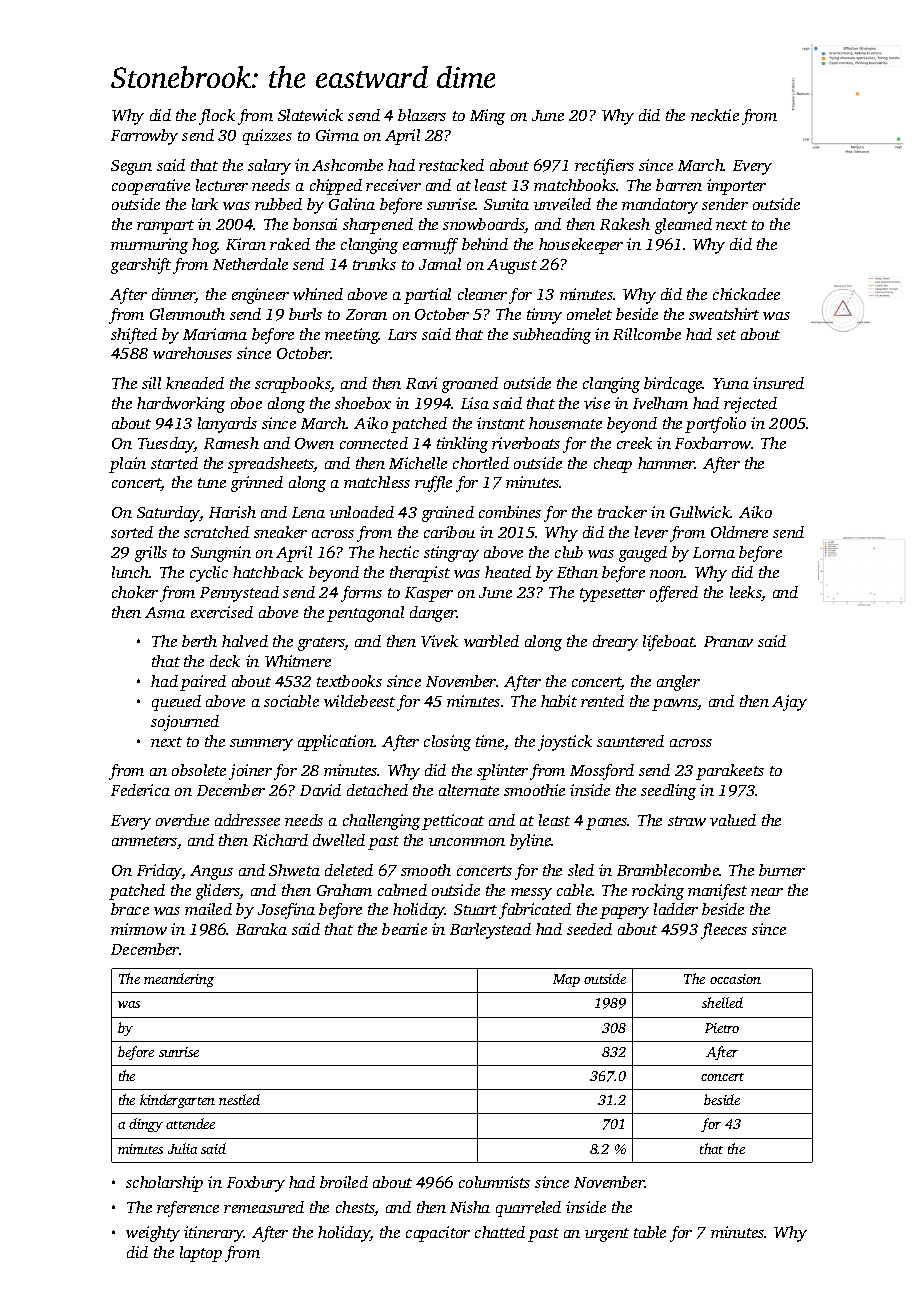  I want to click on overdue, so click(182, 820).
